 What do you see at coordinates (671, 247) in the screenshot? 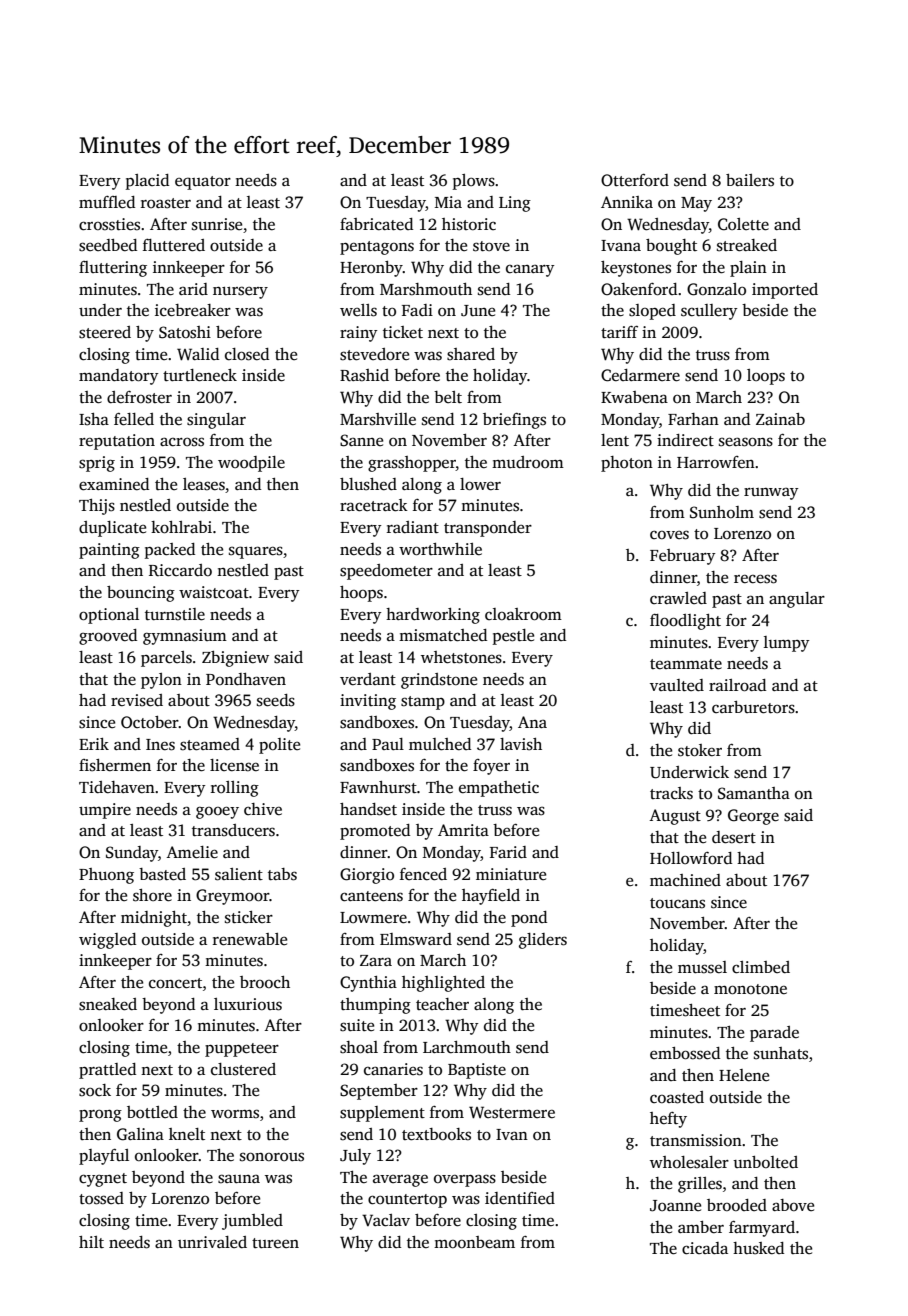
I see `bought` at bounding box center [671, 247].
